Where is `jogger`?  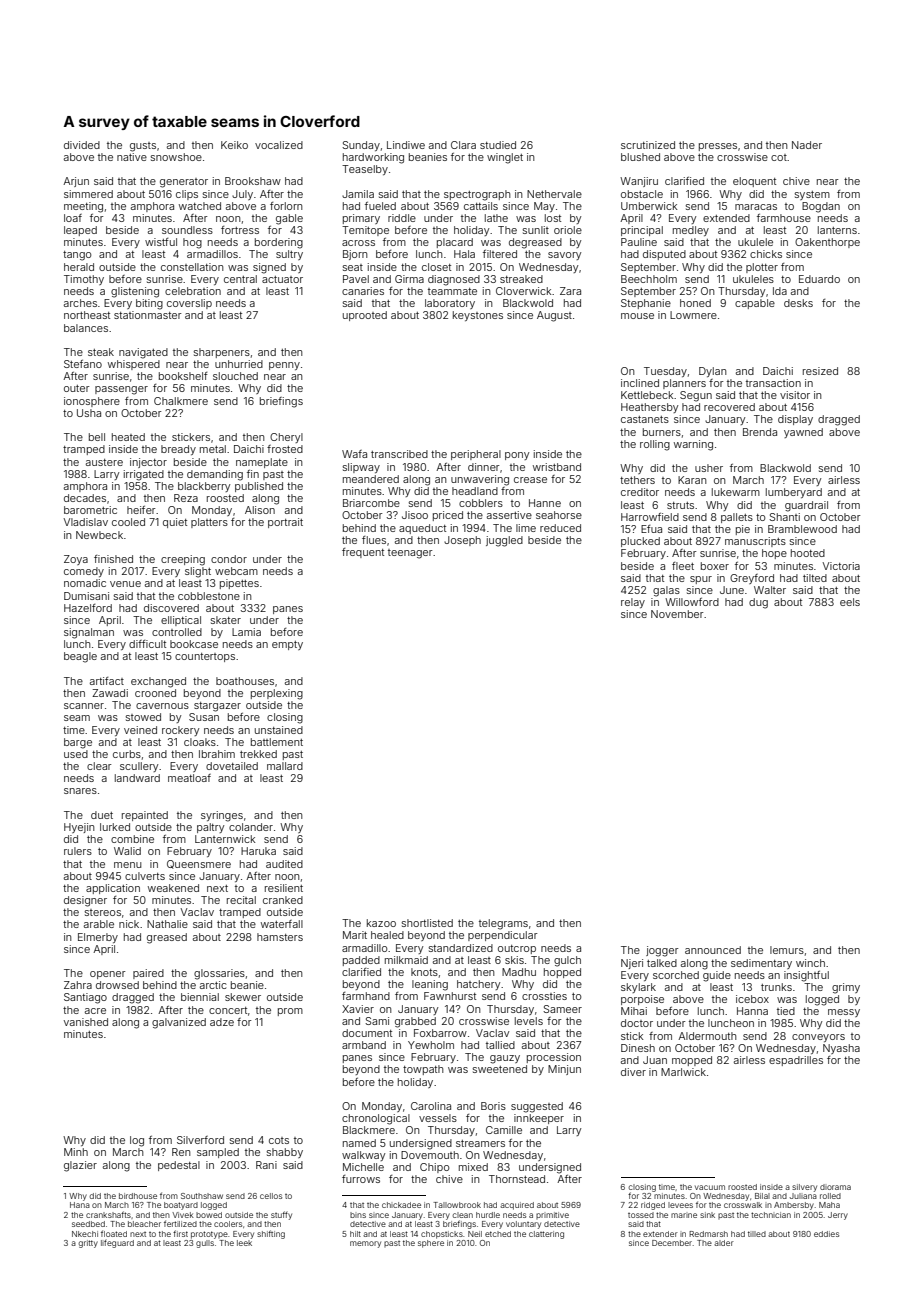 jogger is located at coordinates (662, 951).
